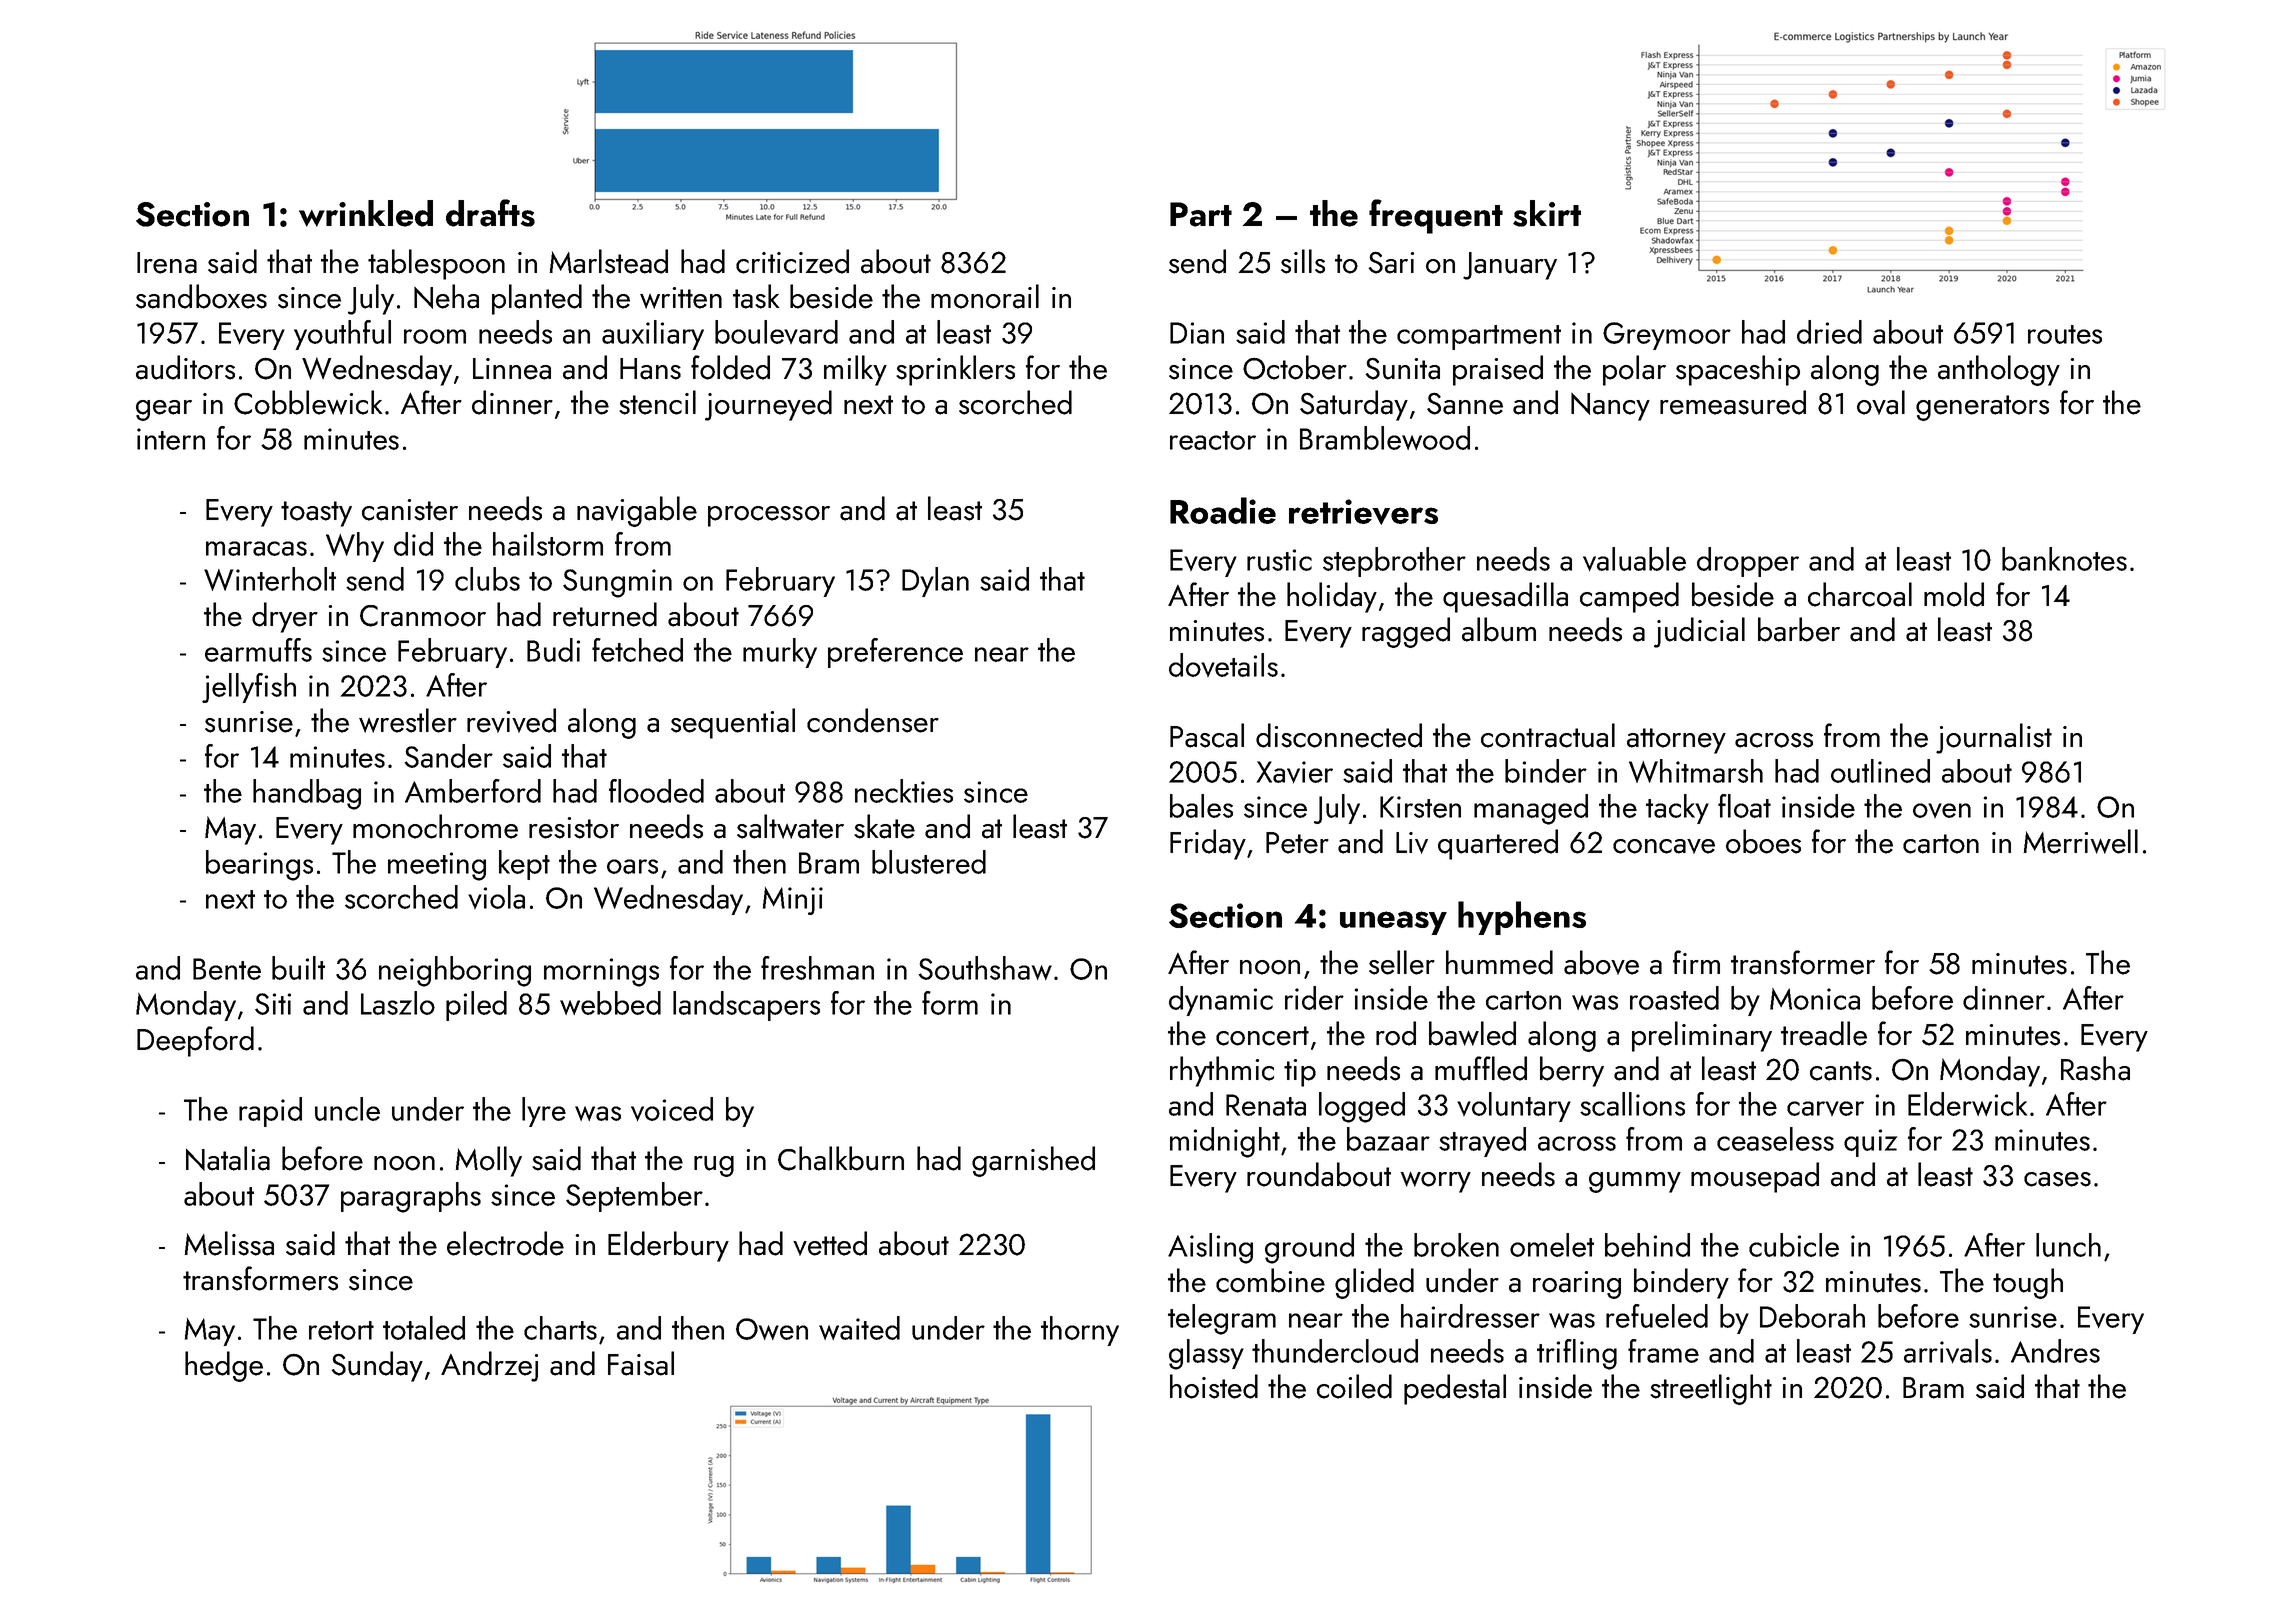 Image resolution: width=2292 pixels, height=1620 pixels. Describe the element at coordinates (1297, 843) in the screenshot. I see `Peter` at that location.
